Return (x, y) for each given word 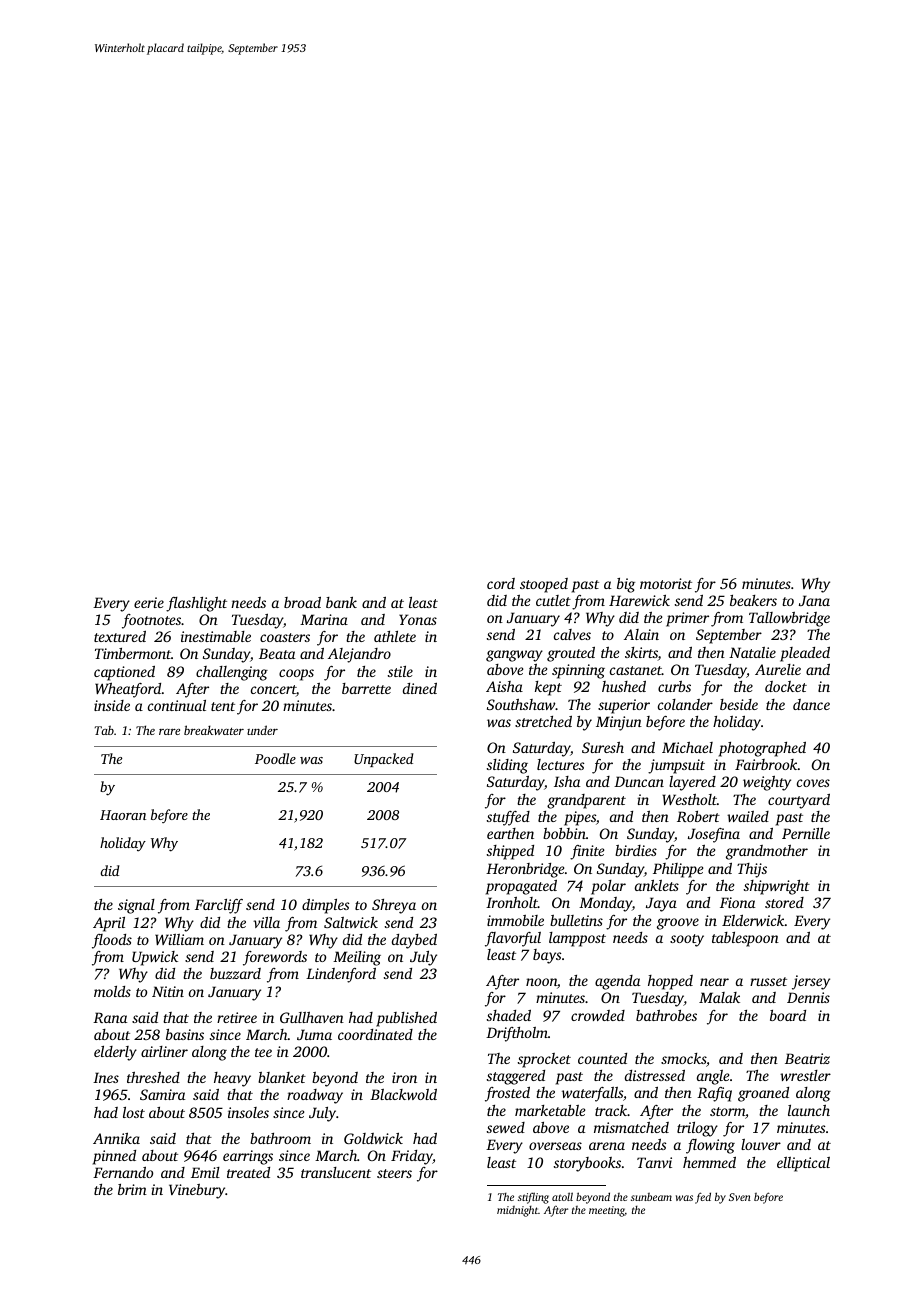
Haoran (123, 815)
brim (132, 1189)
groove (678, 924)
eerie (149, 602)
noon (541, 982)
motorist (666, 583)
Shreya (394, 906)
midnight (517, 1211)
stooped (544, 585)
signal (136, 906)
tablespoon (745, 939)
